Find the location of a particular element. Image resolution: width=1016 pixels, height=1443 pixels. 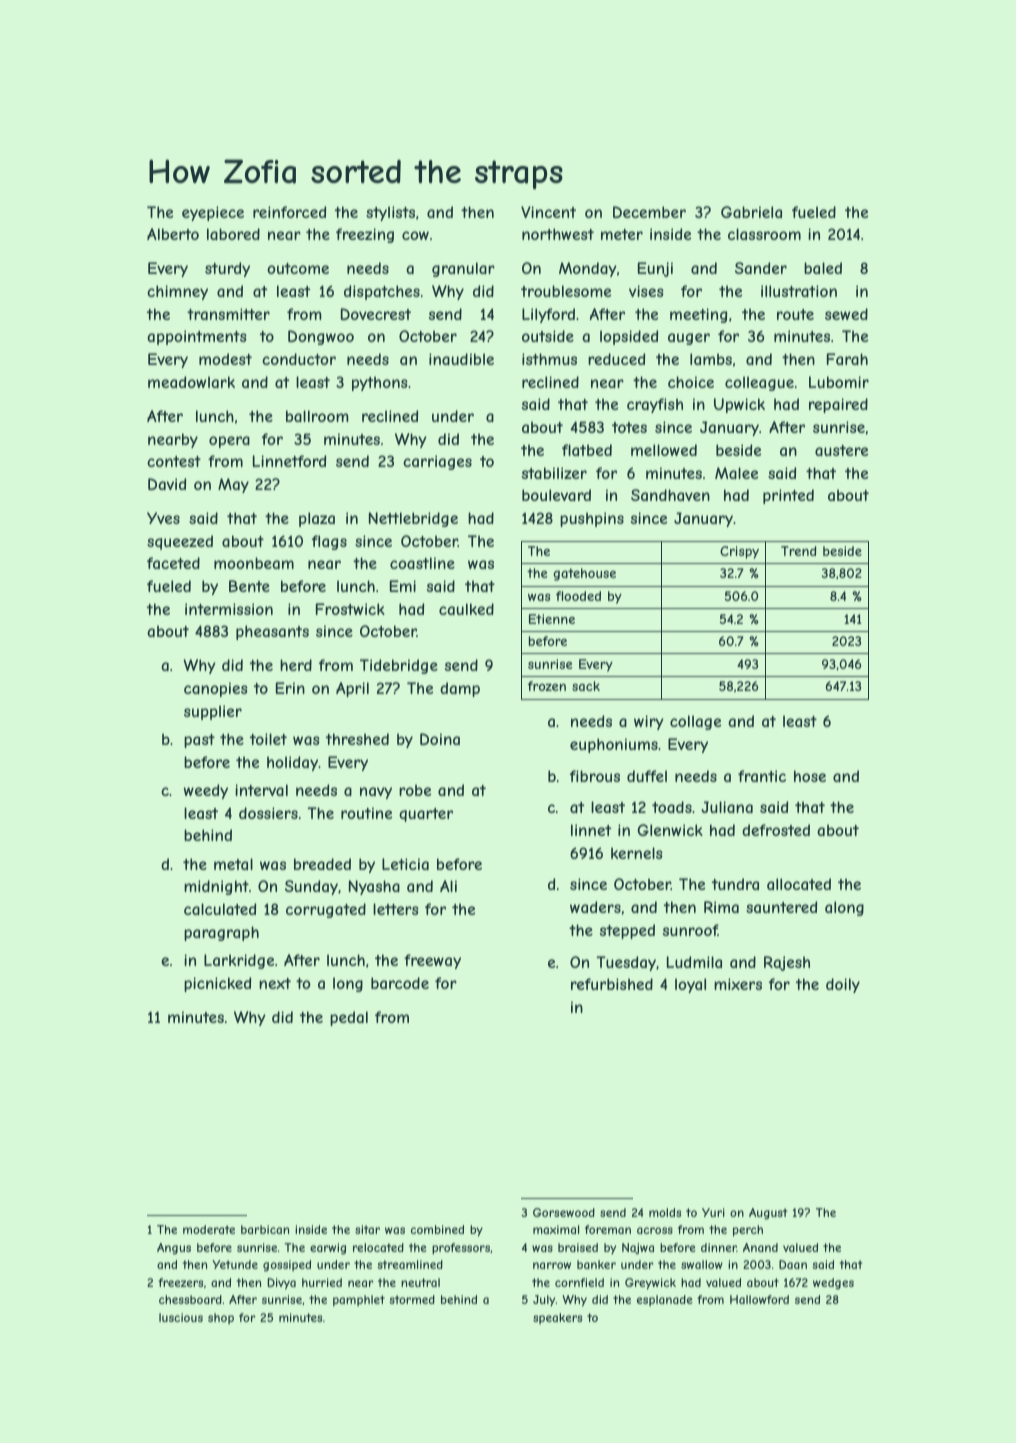

refurbished is located at coordinates (612, 984).
